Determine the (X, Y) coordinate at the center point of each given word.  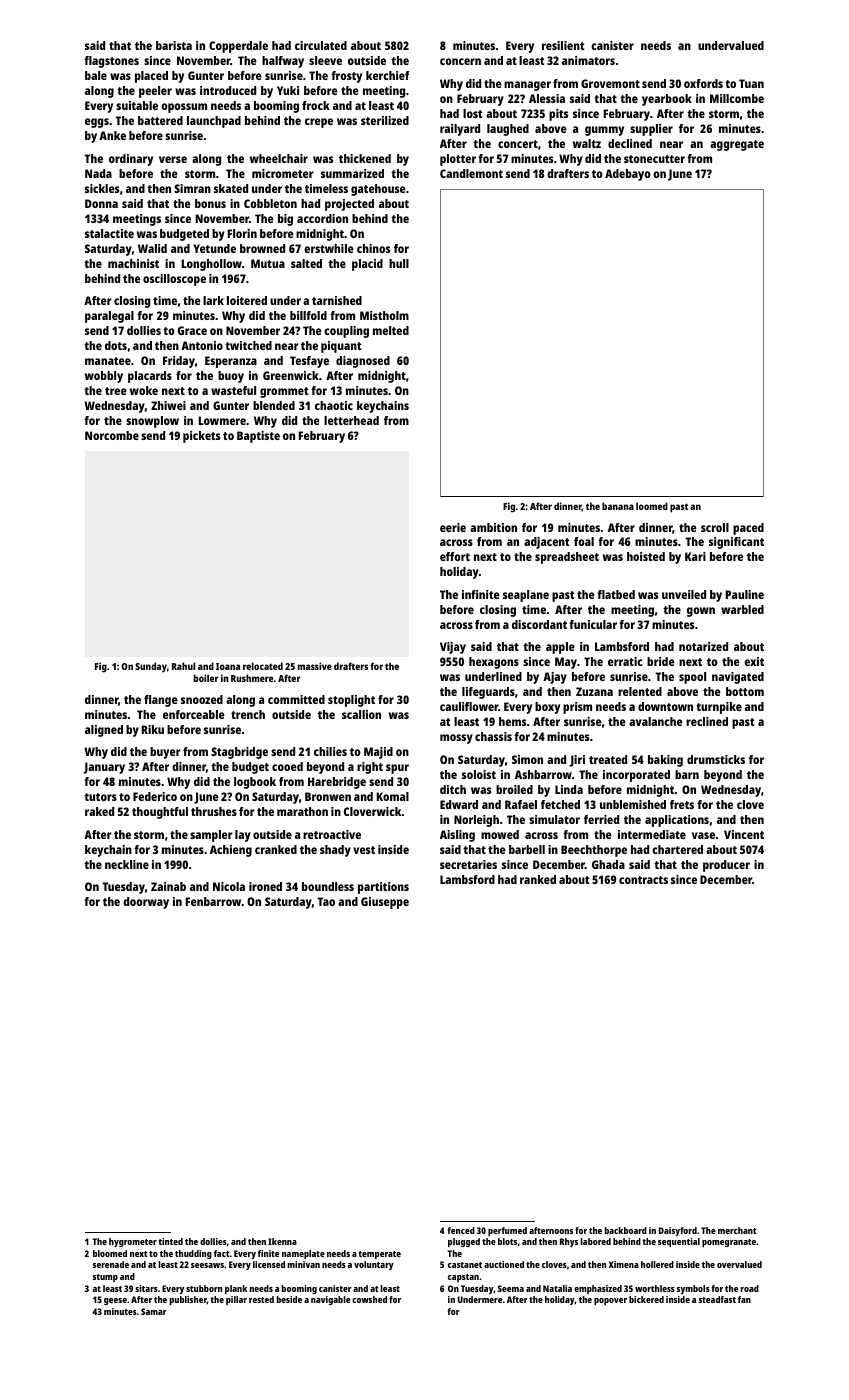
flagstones (111, 62)
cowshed (369, 1299)
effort (455, 556)
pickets (201, 437)
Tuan (751, 83)
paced (748, 529)
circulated (321, 45)
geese (115, 1301)
